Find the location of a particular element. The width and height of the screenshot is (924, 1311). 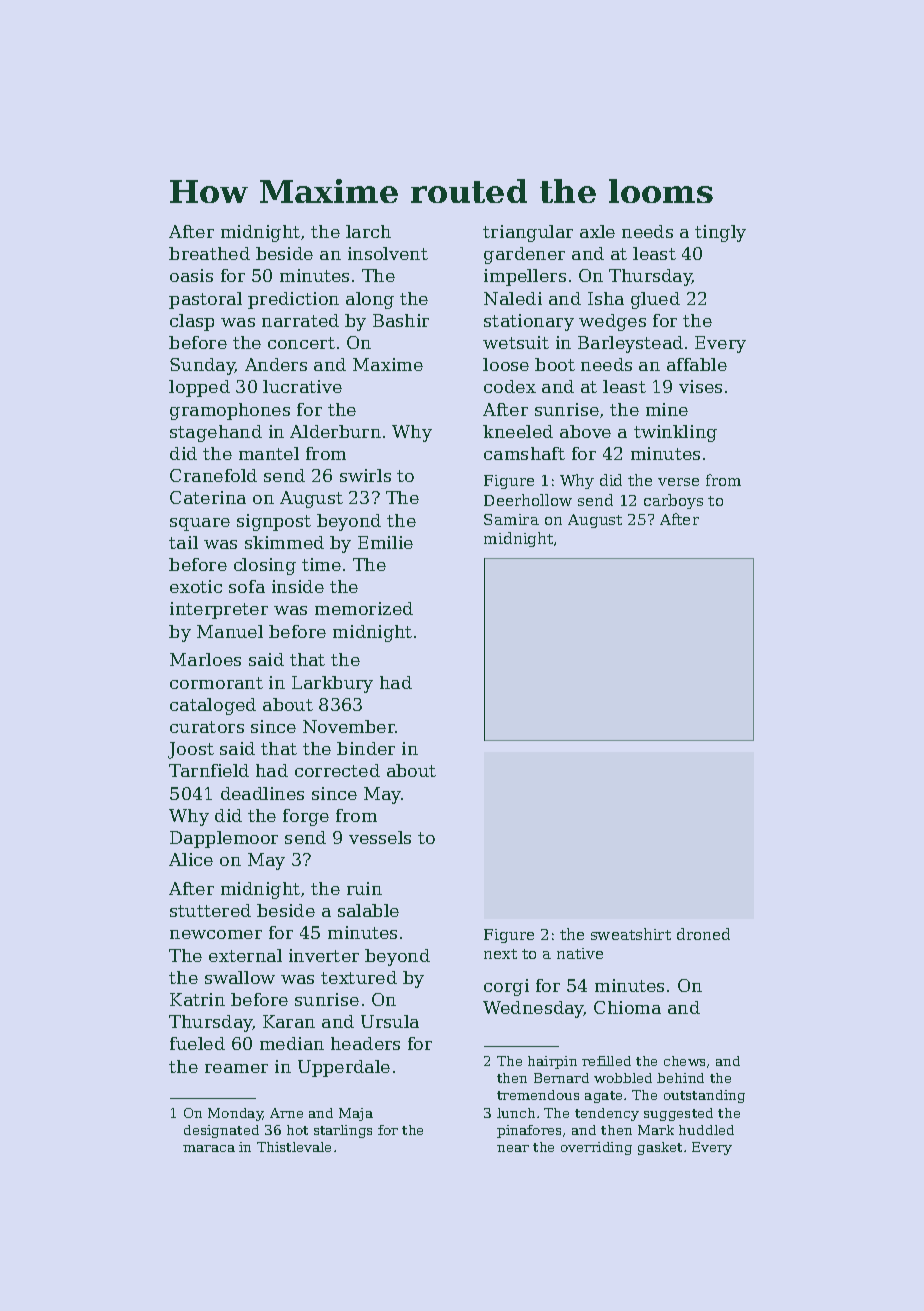

codex is located at coordinates (510, 386).
